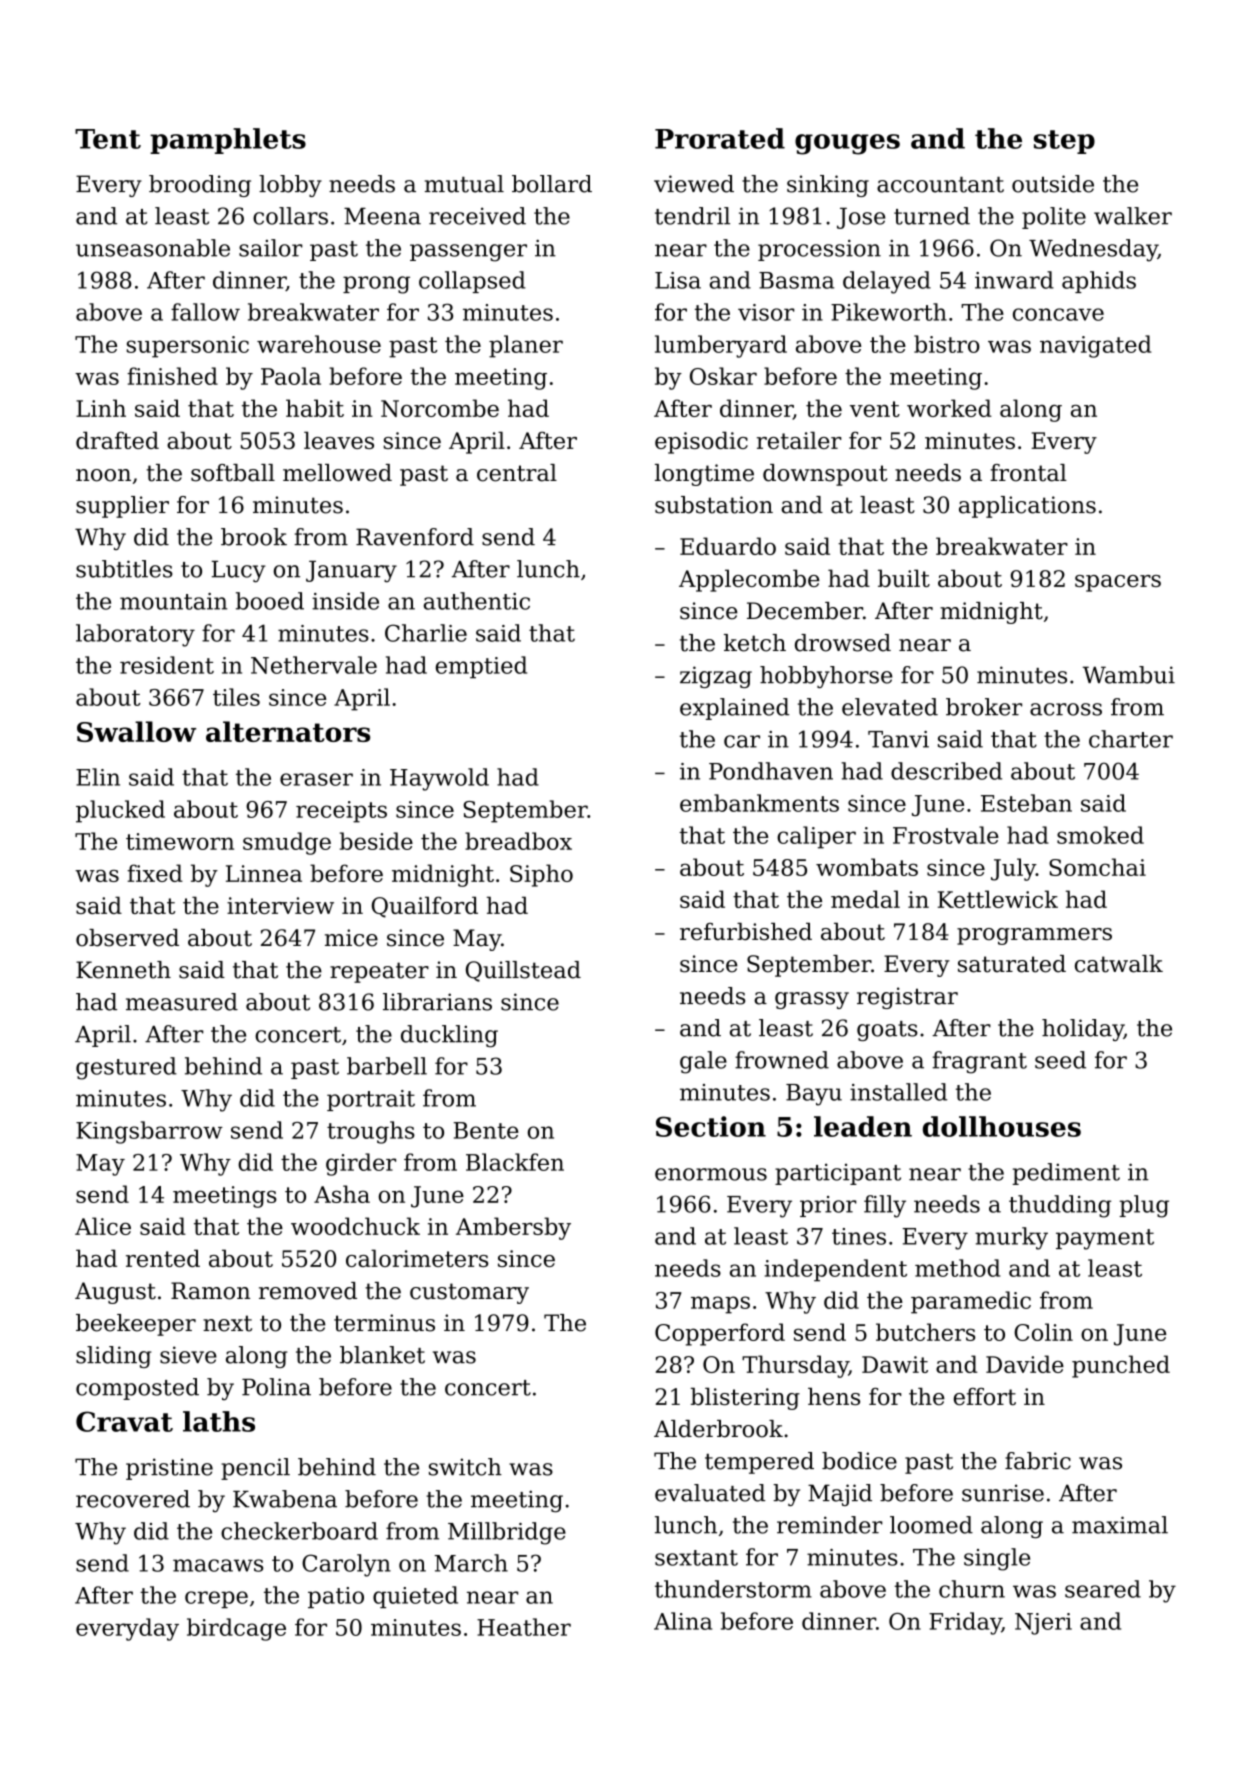 Image resolution: width=1252 pixels, height=1770 pixels. What do you see at coordinates (98, 777) in the page?
I see `Elin` at bounding box center [98, 777].
